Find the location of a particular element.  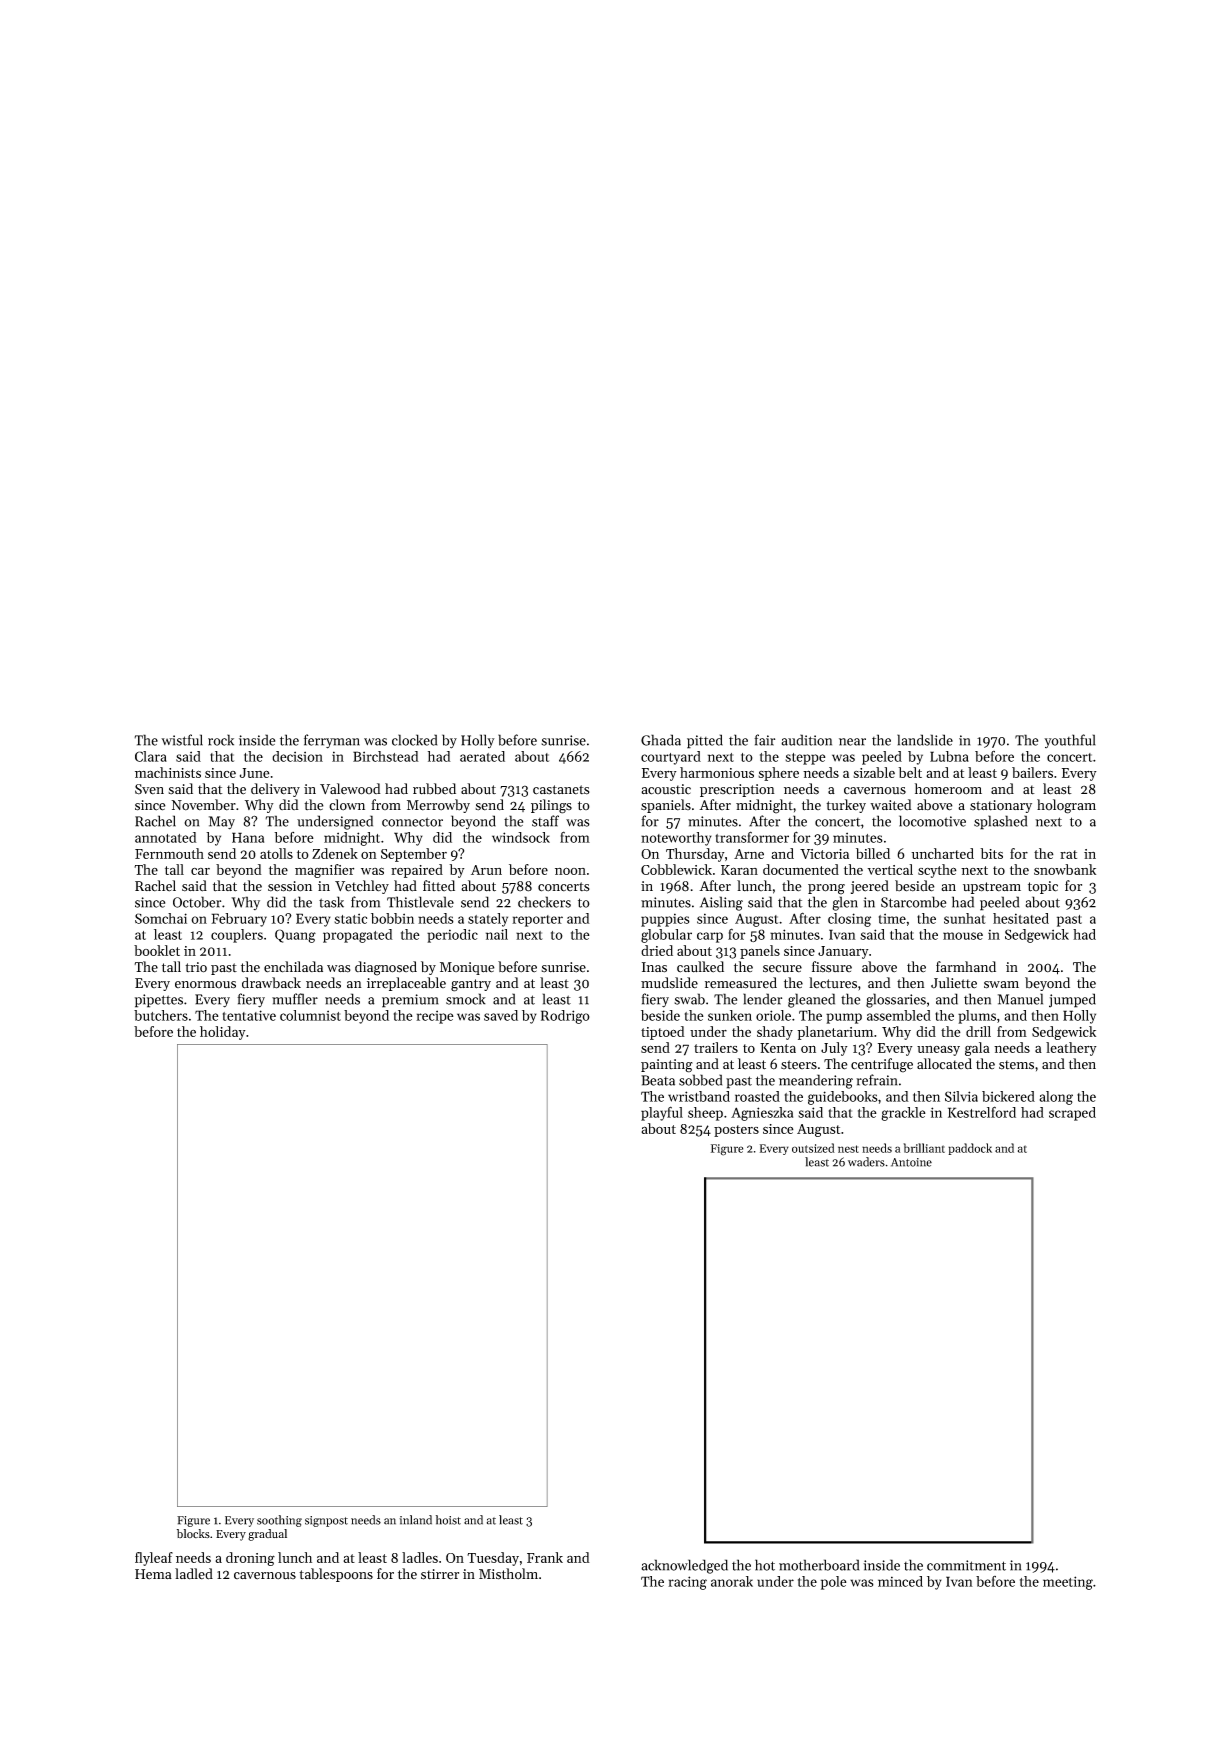

locomotive is located at coordinates (932, 821).
